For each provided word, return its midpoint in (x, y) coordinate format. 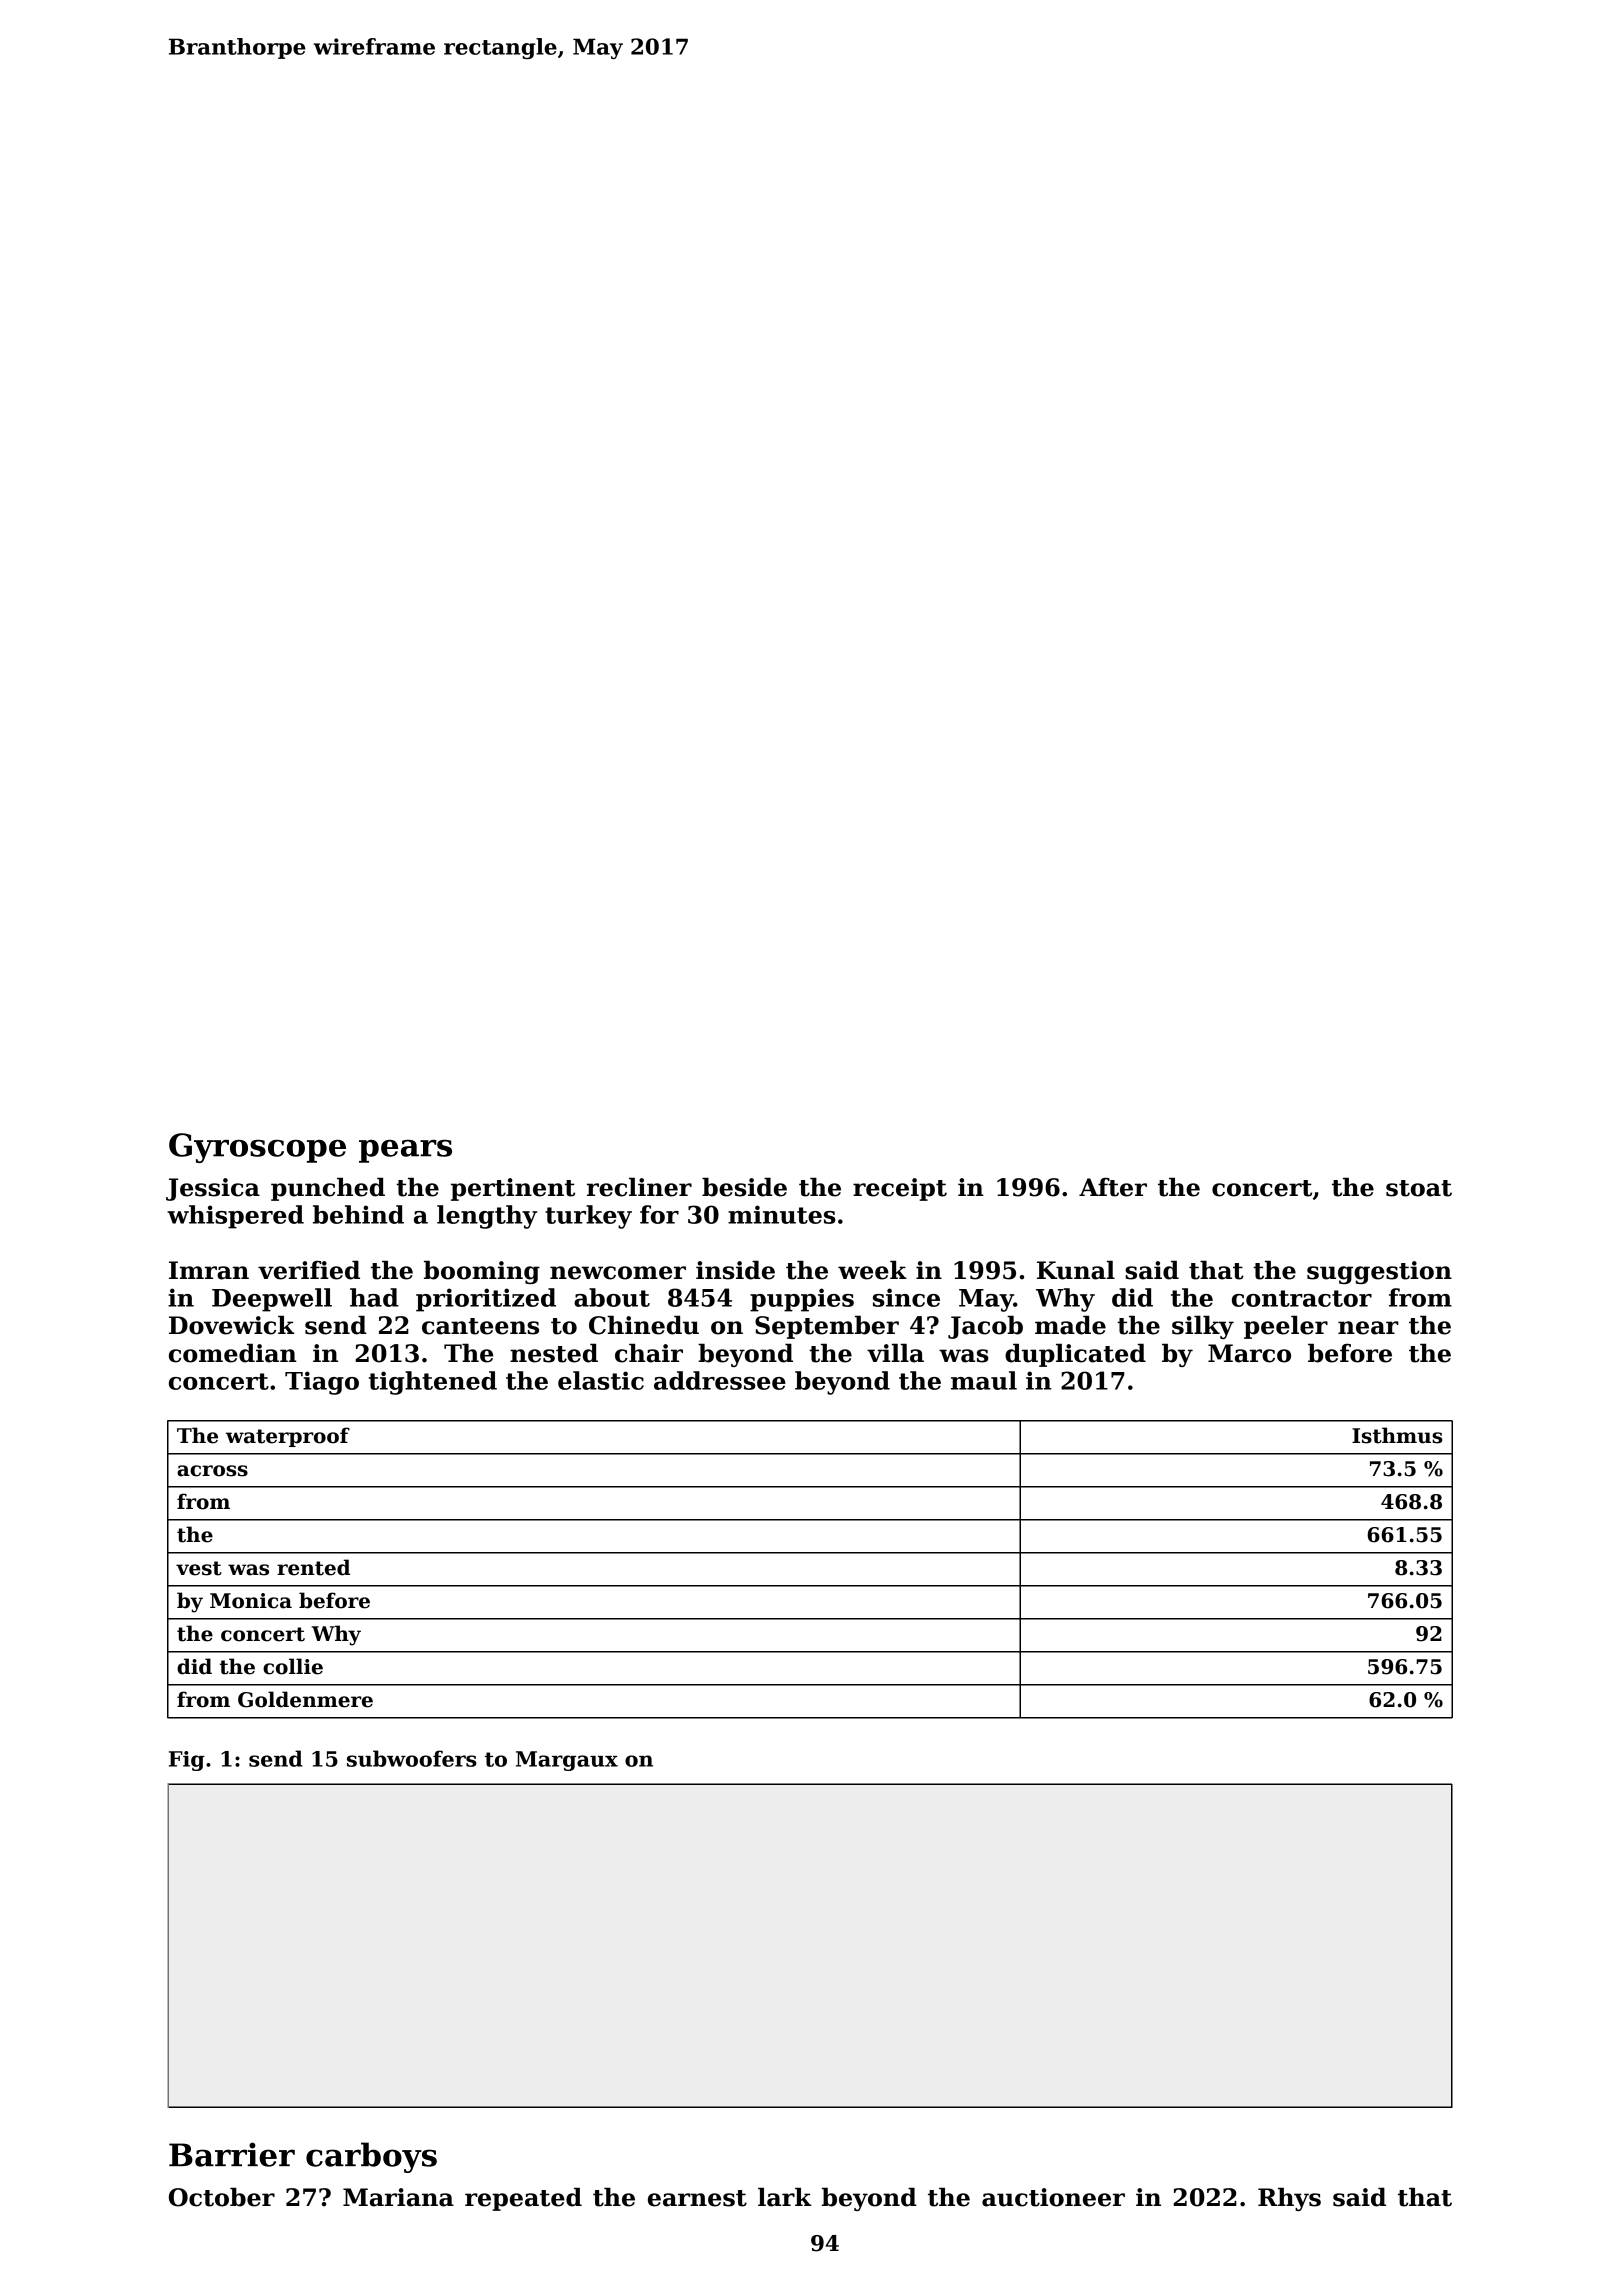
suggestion (1379, 1272)
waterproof (288, 1437)
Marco (1249, 1353)
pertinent (513, 1189)
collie (293, 1666)
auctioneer (1053, 2197)
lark (785, 2197)
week (872, 1270)
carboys (371, 2157)
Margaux (567, 1761)
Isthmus (1397, 1435)
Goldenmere (305, 1699)
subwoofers (412, 1758)
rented (313, 1567)
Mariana (398, 2197)
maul (984, 1380)
